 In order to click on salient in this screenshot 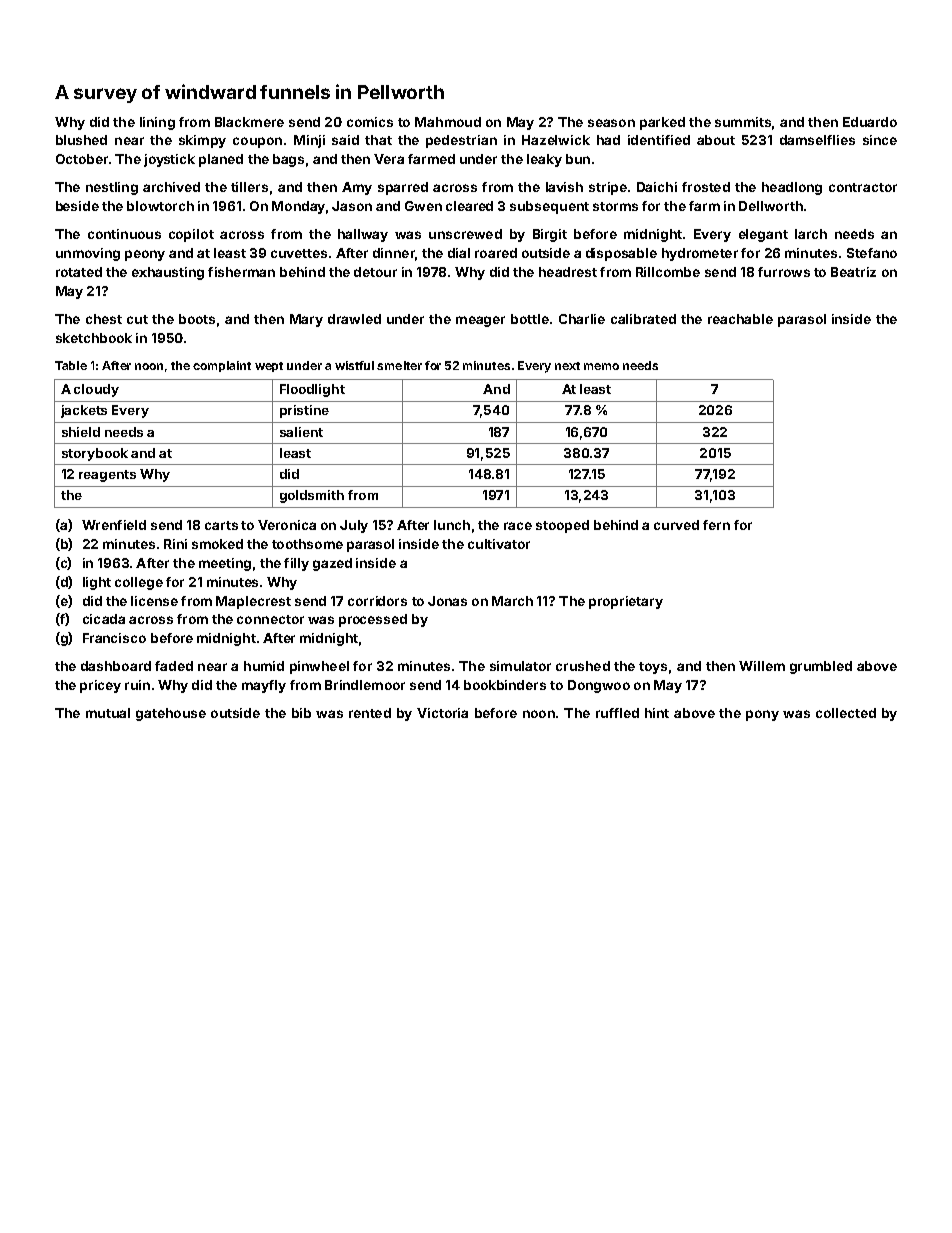, I will do `click(301, 432)`.
